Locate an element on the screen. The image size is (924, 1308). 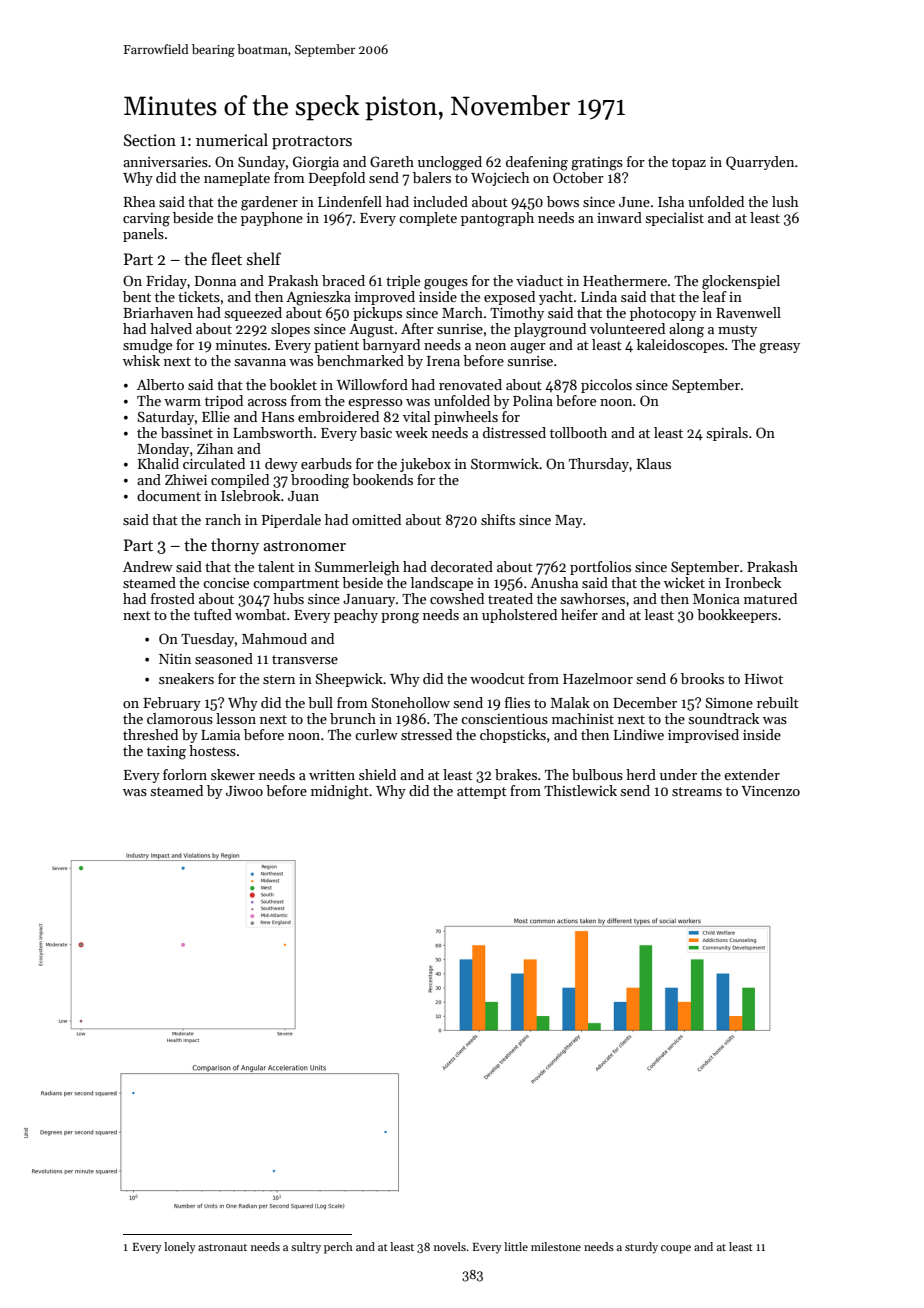
gratings is located at coordinates (597, 164).
